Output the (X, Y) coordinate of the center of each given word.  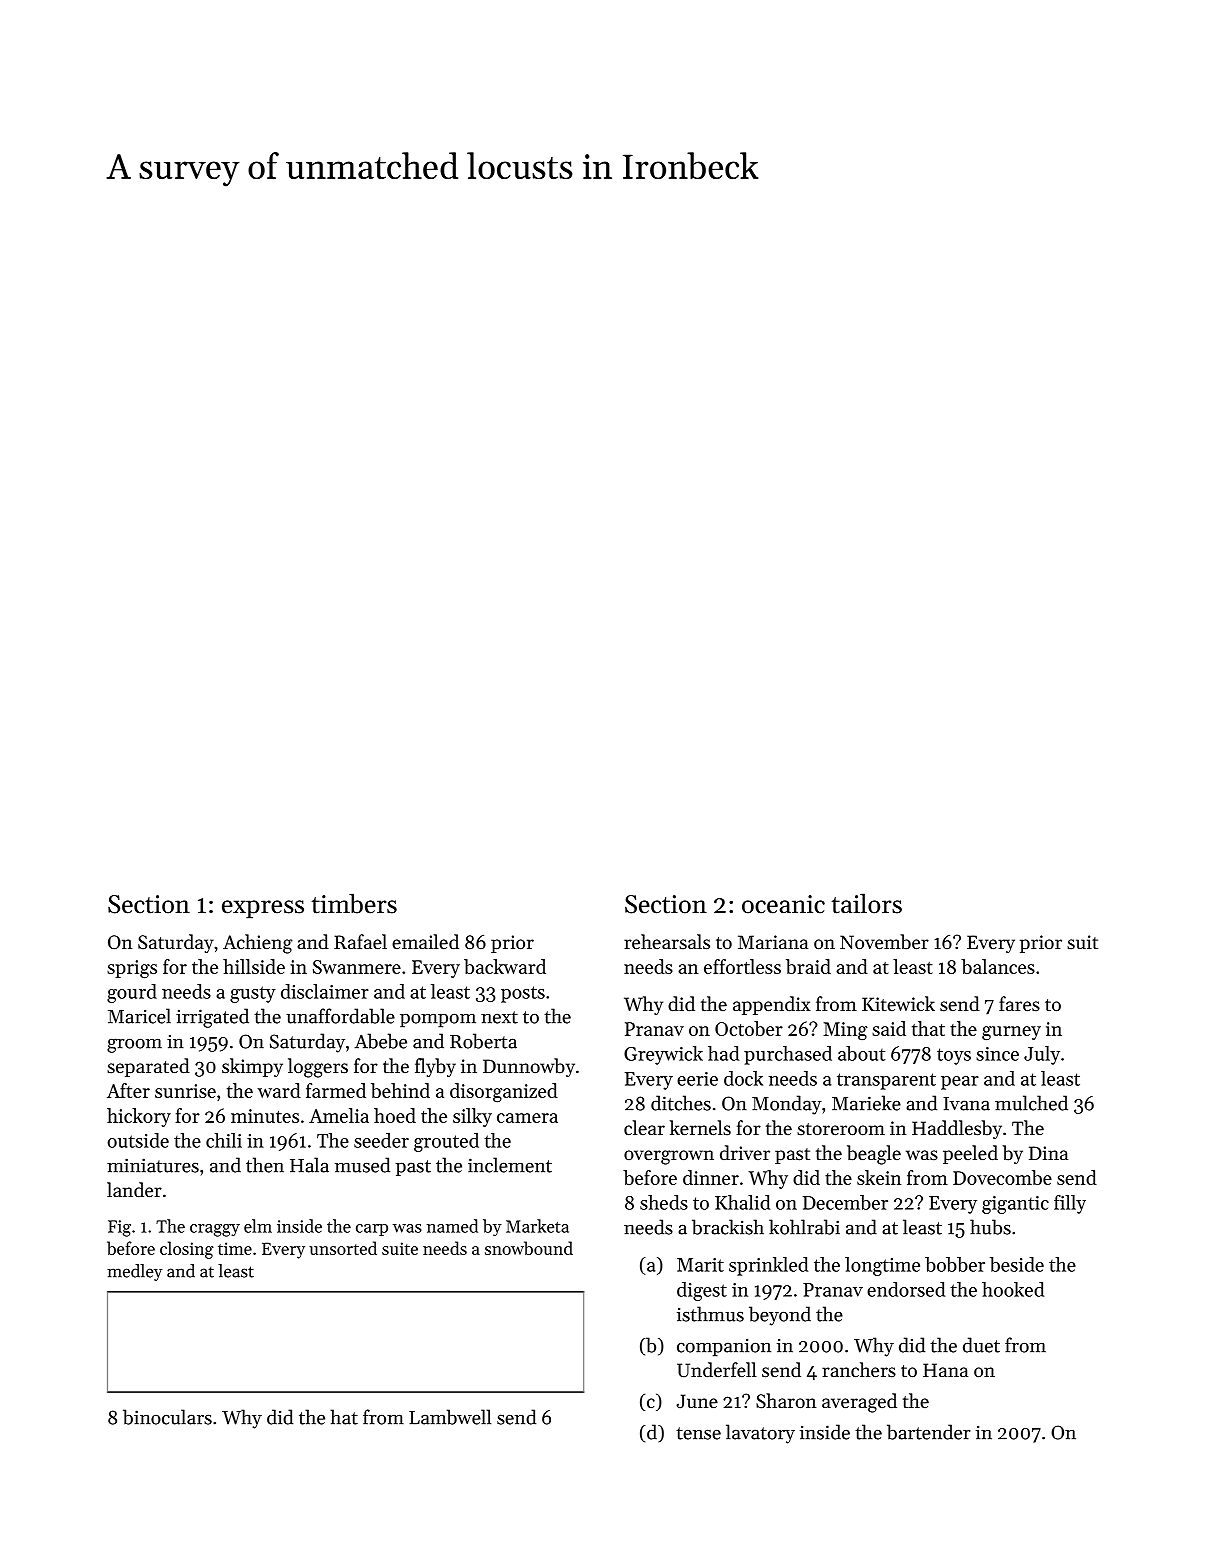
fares (1019, 1003)
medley (135, 1272)
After (128, 1090)
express (263, 909)
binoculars (167, 1417)
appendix (772, 1005)
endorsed (906, 1289)
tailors (867, 903)
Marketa (537, 1226)
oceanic (783, 904)
